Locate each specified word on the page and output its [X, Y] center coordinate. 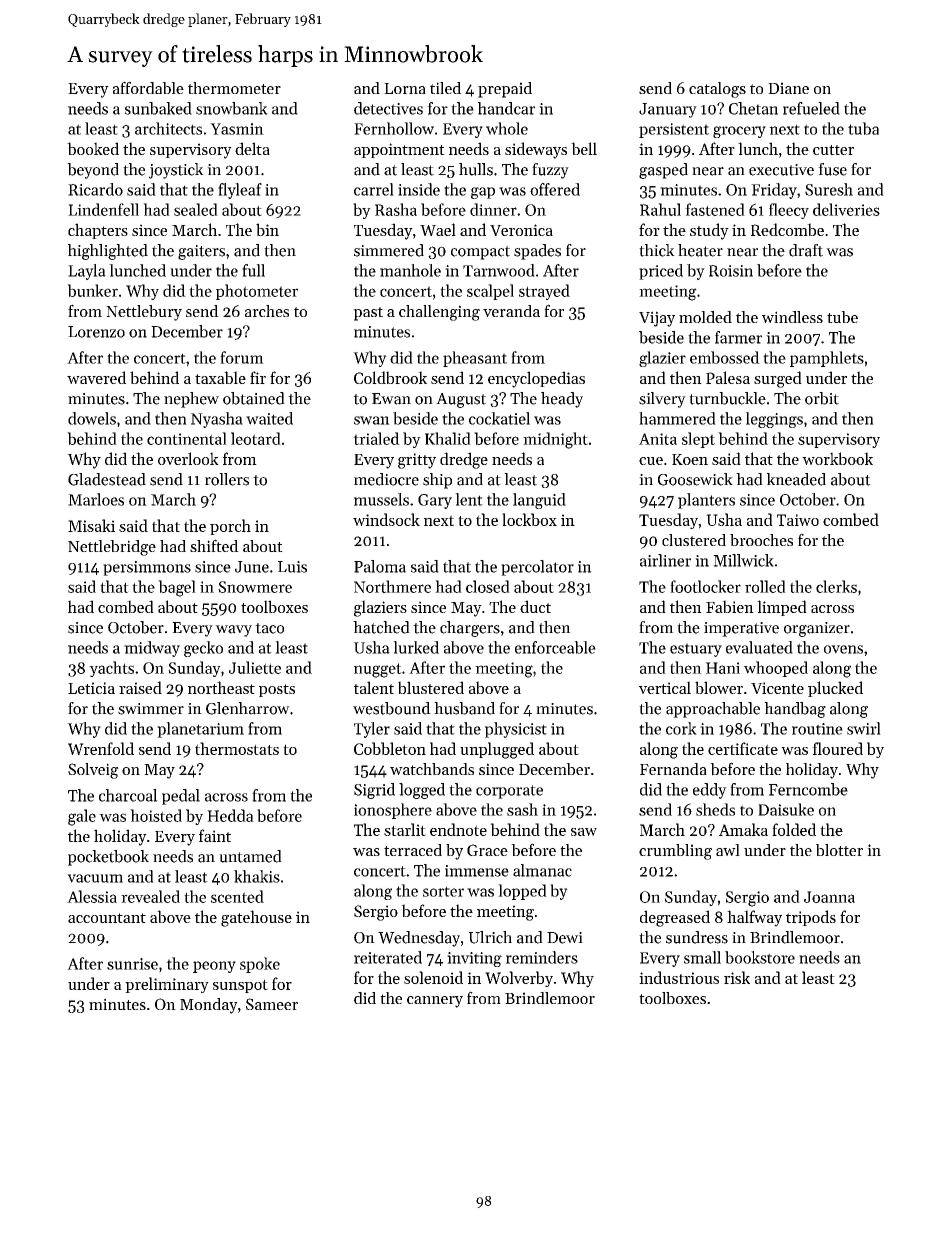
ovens [843, 649]
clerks [836, 586]
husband [464, 708]
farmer [738, 337]
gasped [663, 171]
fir [258, 377]
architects [168, 128]
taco [269, 628]
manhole [410, 270]
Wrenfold [101, 748]
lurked [416, 647]
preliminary [167, 985]
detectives [388, 108]
